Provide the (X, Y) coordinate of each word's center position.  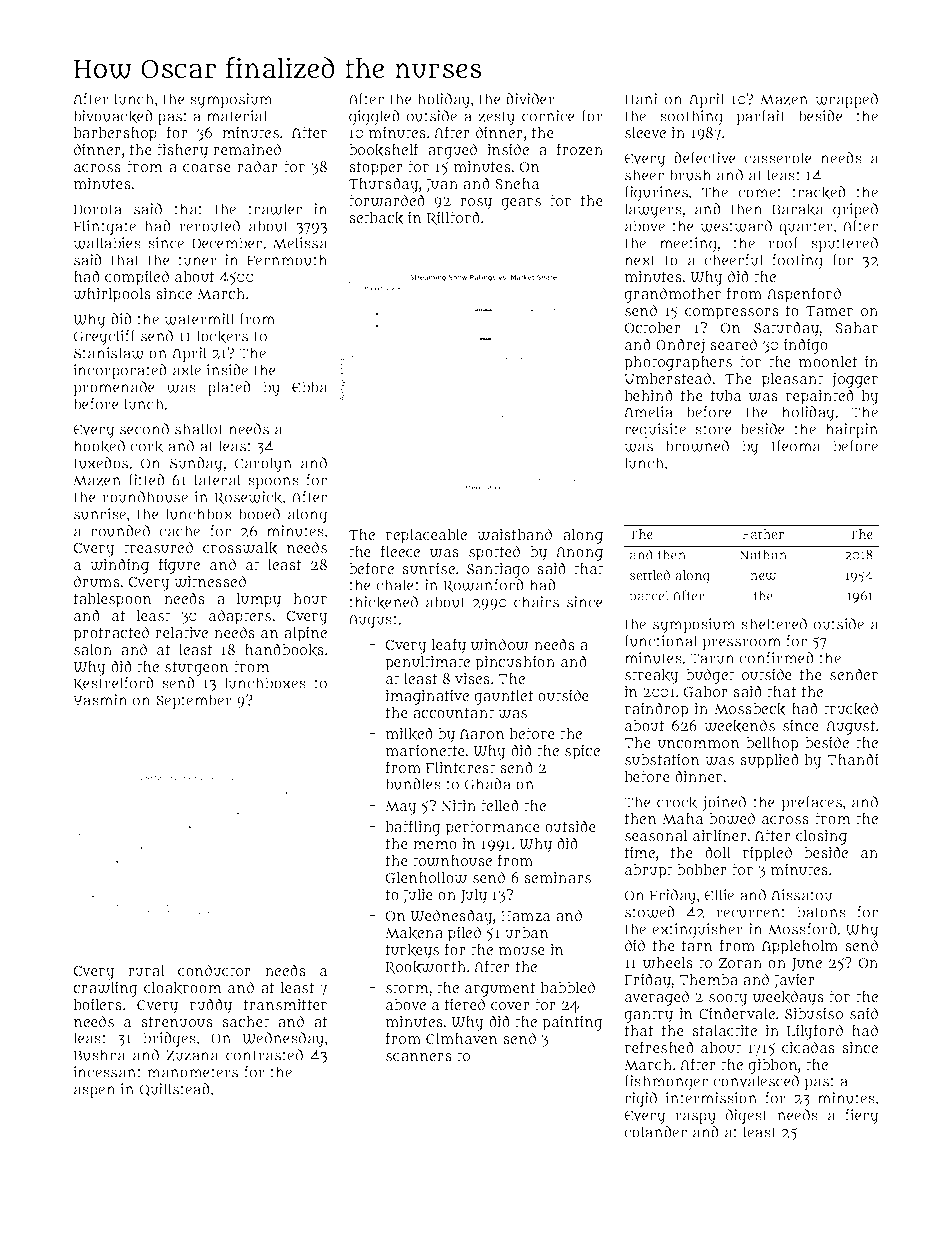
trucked (851, 709)
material (237, 116)
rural (146, 971)
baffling (413, 828)
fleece (400, 551)
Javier (794, 981)
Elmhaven (462, 1039)
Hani (641, 99)
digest (747, 1117)
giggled (374, 118)
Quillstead (175, 1090)
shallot (199, 429)
